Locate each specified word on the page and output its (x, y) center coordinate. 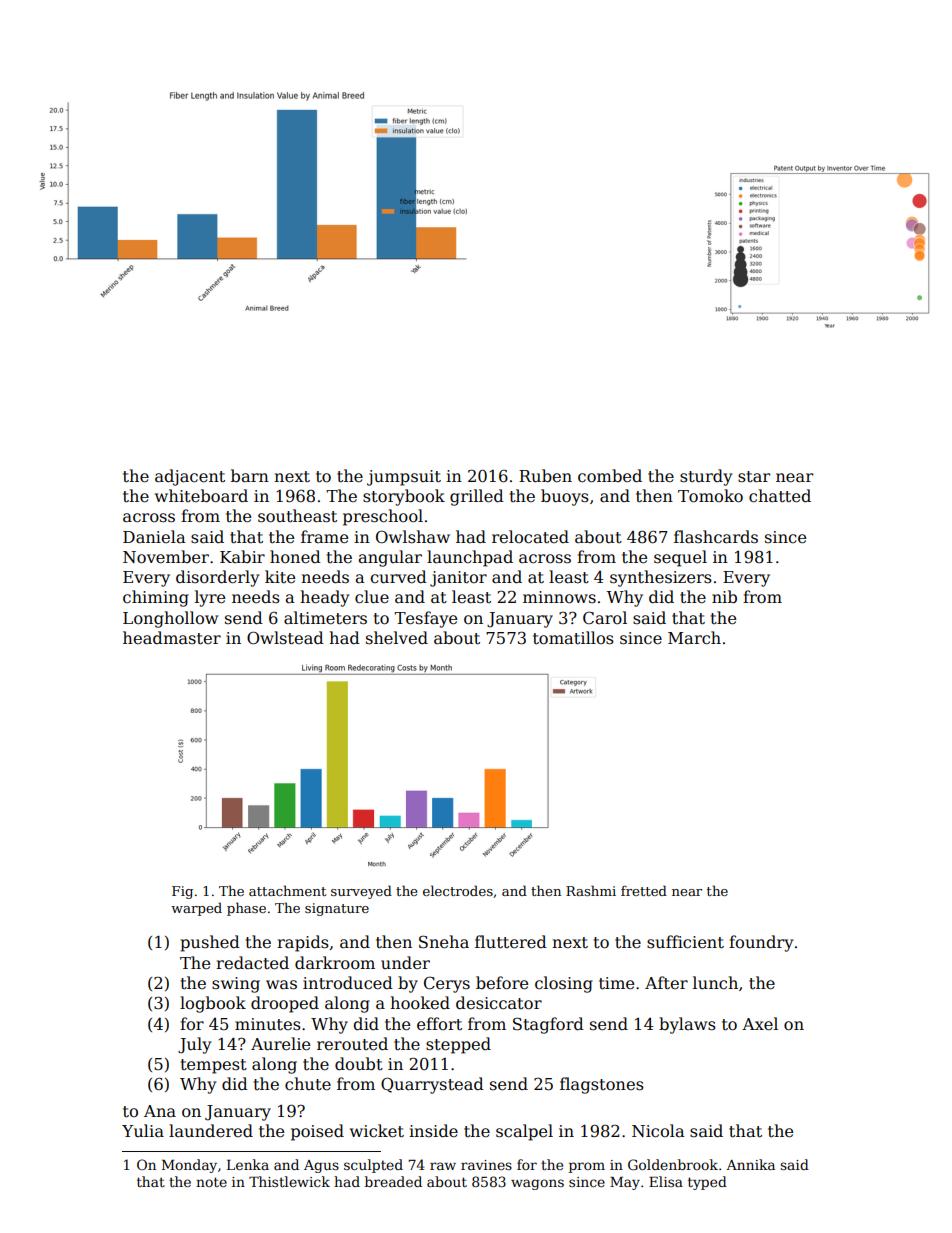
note (211, 1182)
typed (707, 1183)
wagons (537, 1184)
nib (724, 596)
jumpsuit (404, 478)
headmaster (172, 638)
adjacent (190, 477)
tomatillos (573, 638)
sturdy (706, 477)
